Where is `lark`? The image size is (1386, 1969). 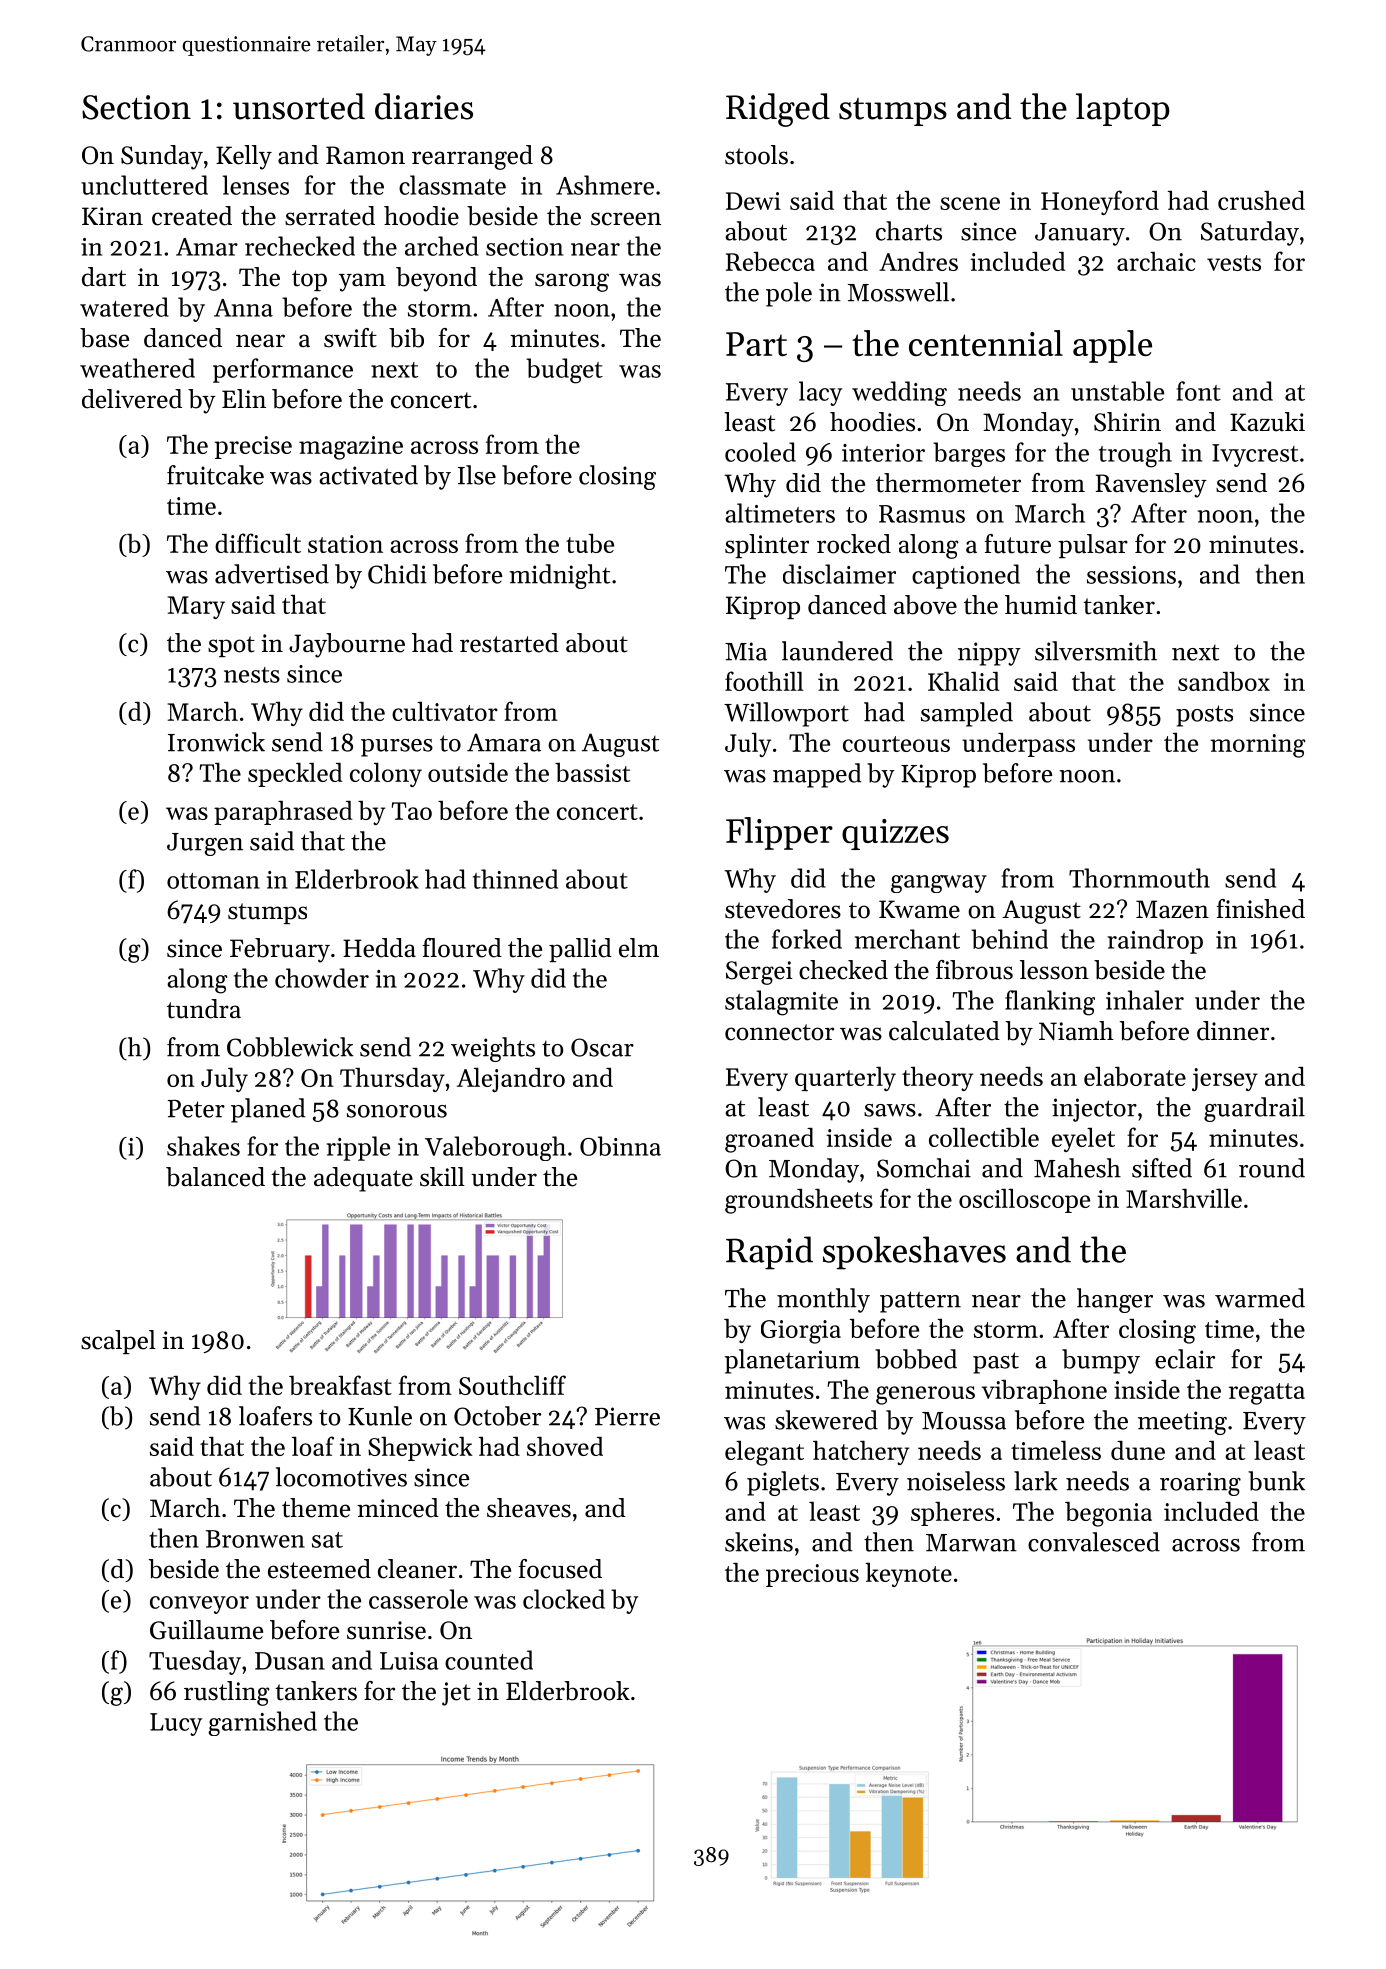 lark is located at coordinates (1036, 1481).
